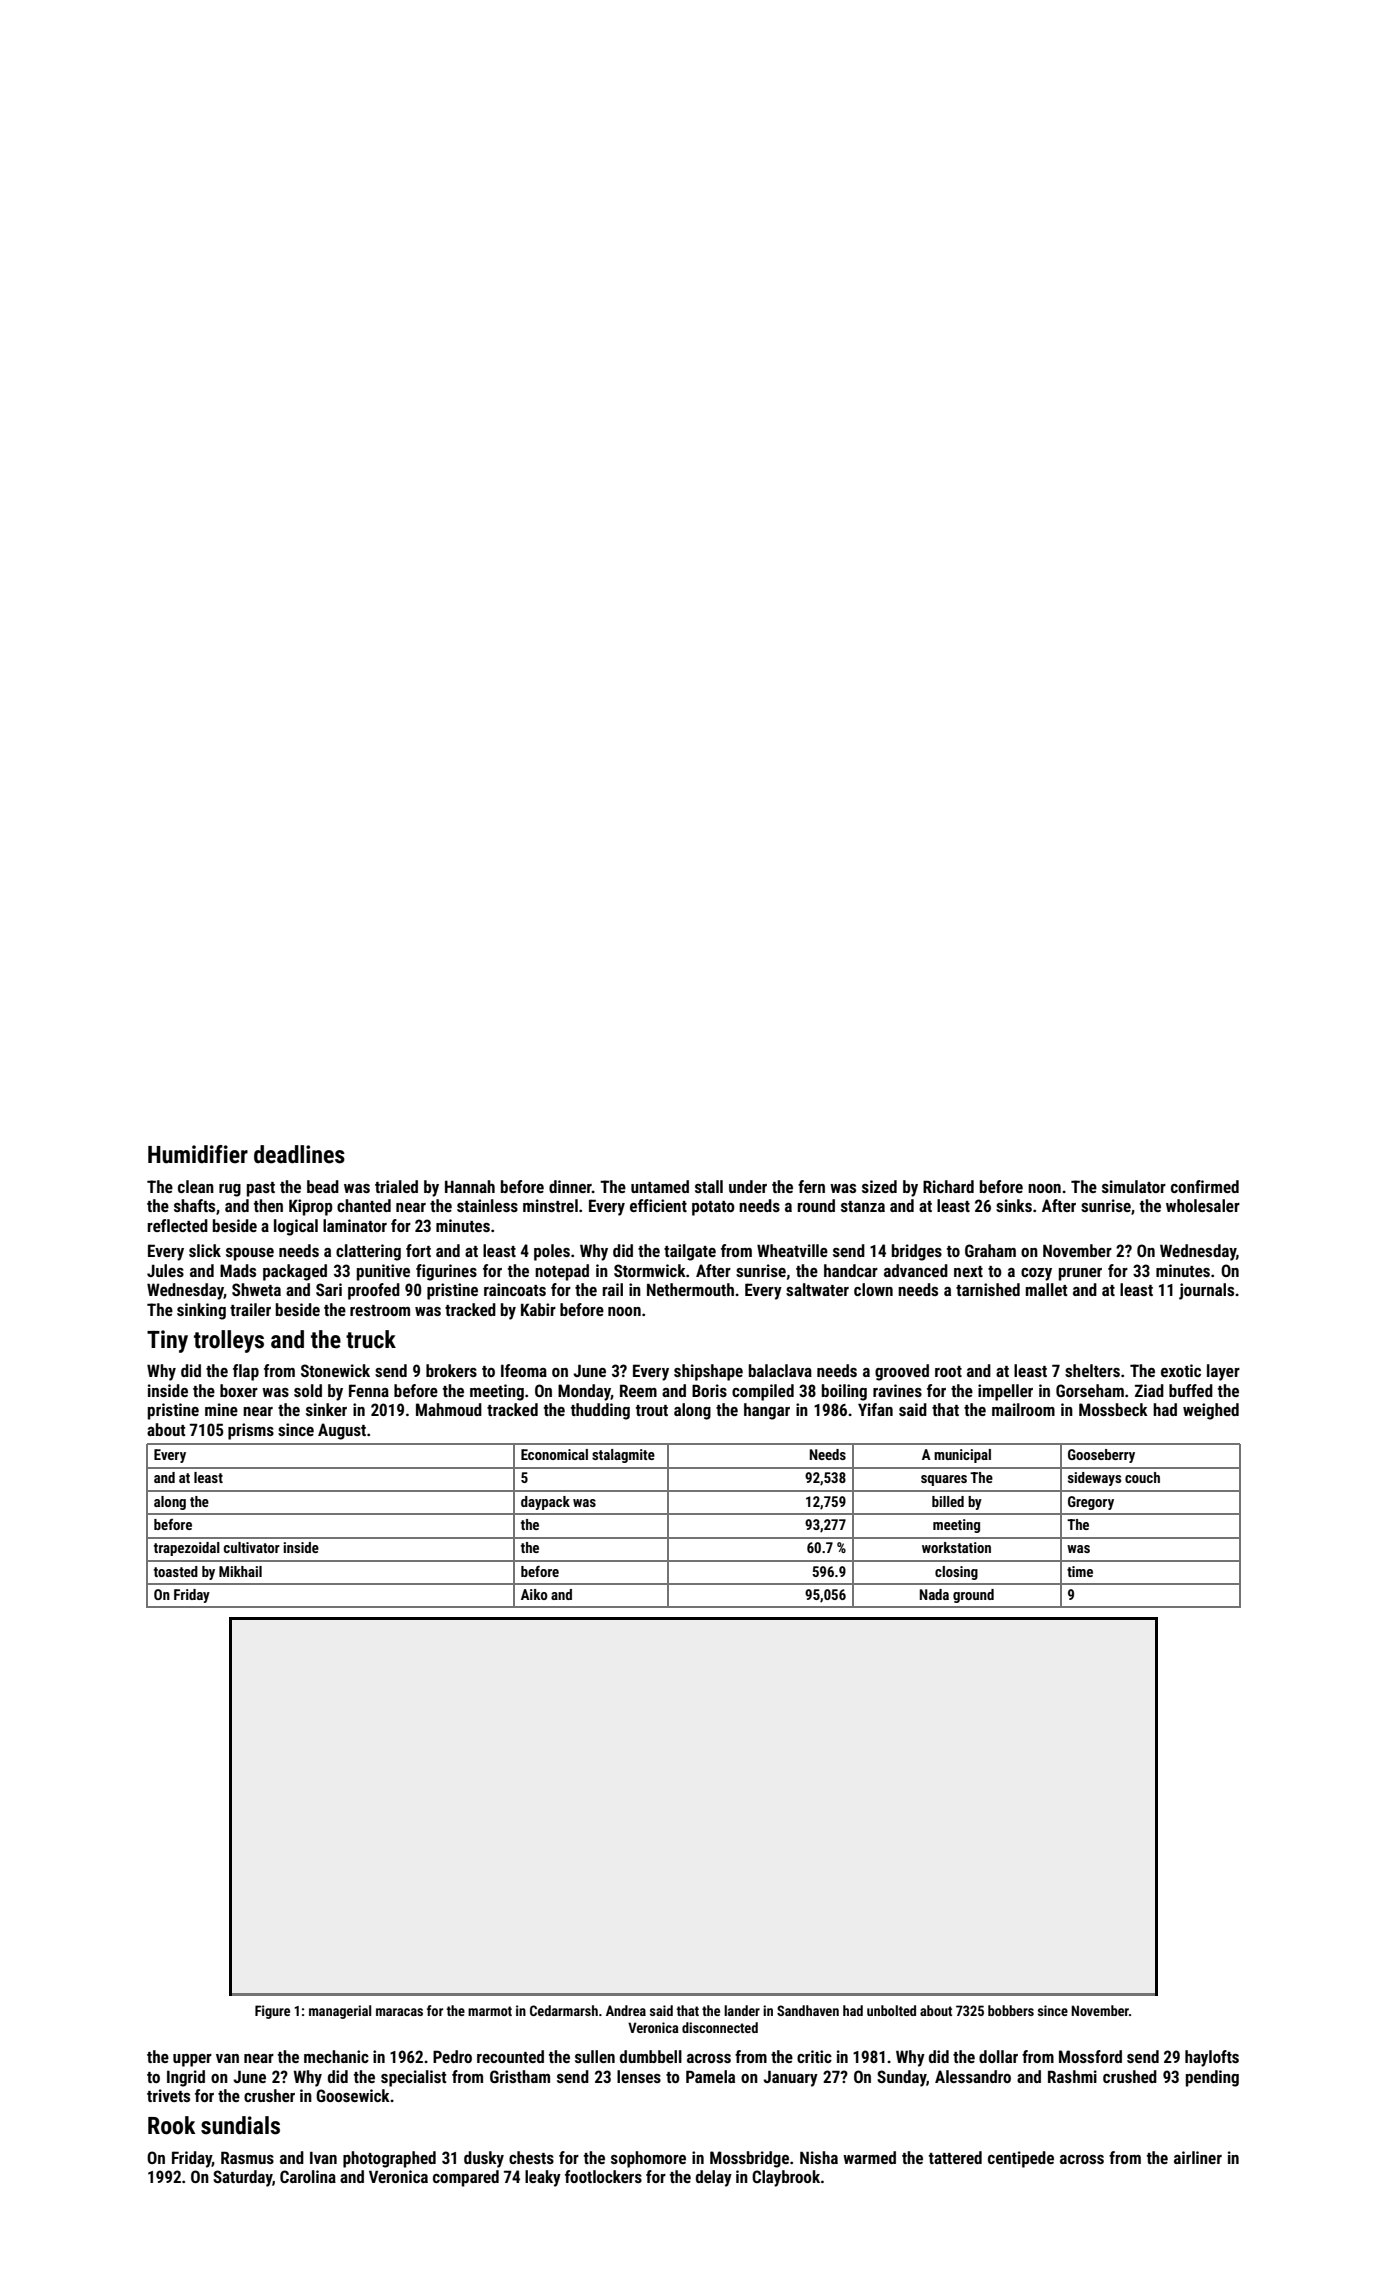  I want to click on wholesaler, so click(1203, 1205).
